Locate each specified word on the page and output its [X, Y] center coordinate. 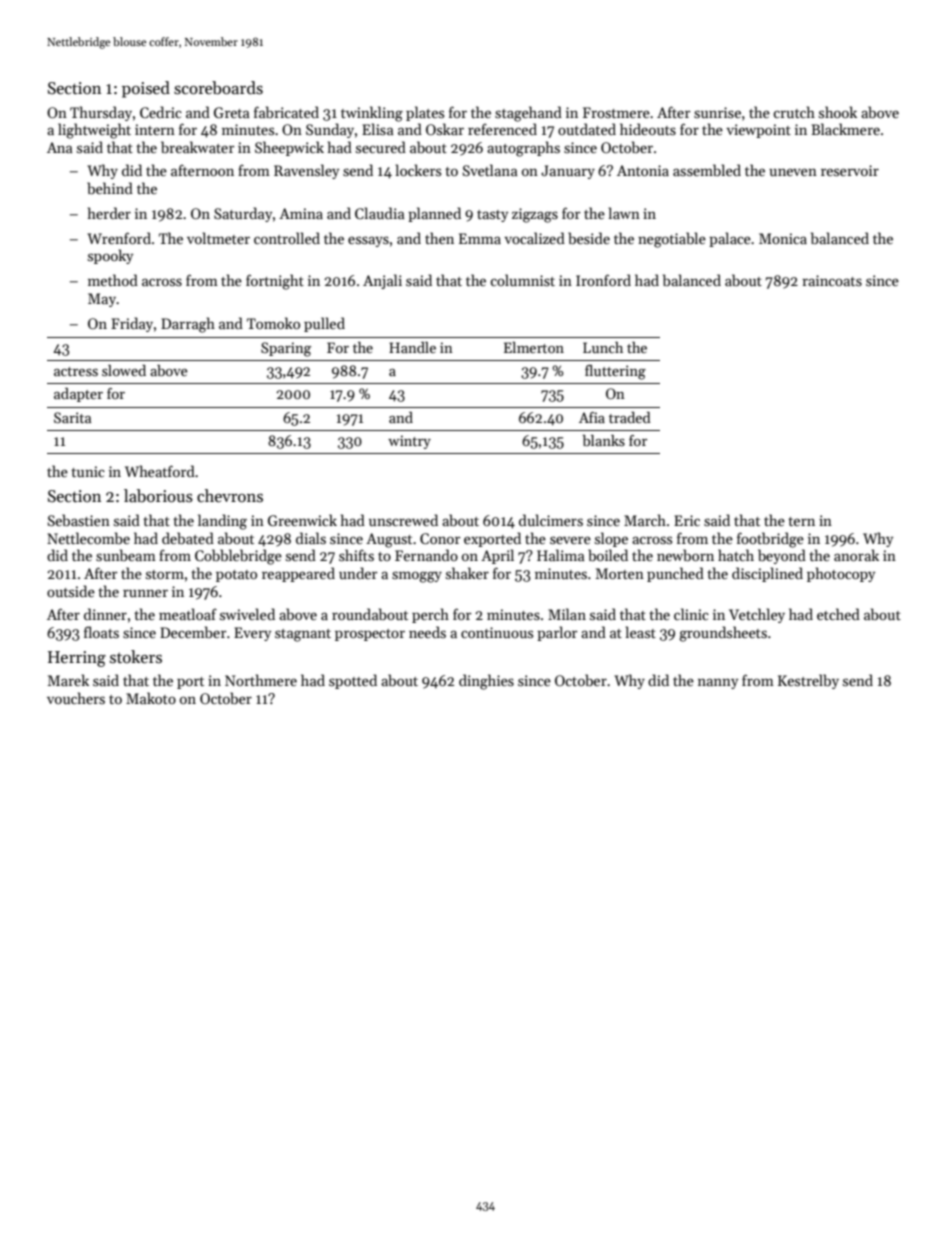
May [102, 300]
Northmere [261, 680]
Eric [687, 520]
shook [838, 112]
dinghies [486, 682]
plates [425, 113]
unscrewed [403, 520]
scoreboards [218, 88]
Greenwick [302, 520]
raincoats [832, 280]
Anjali [382, 281]
